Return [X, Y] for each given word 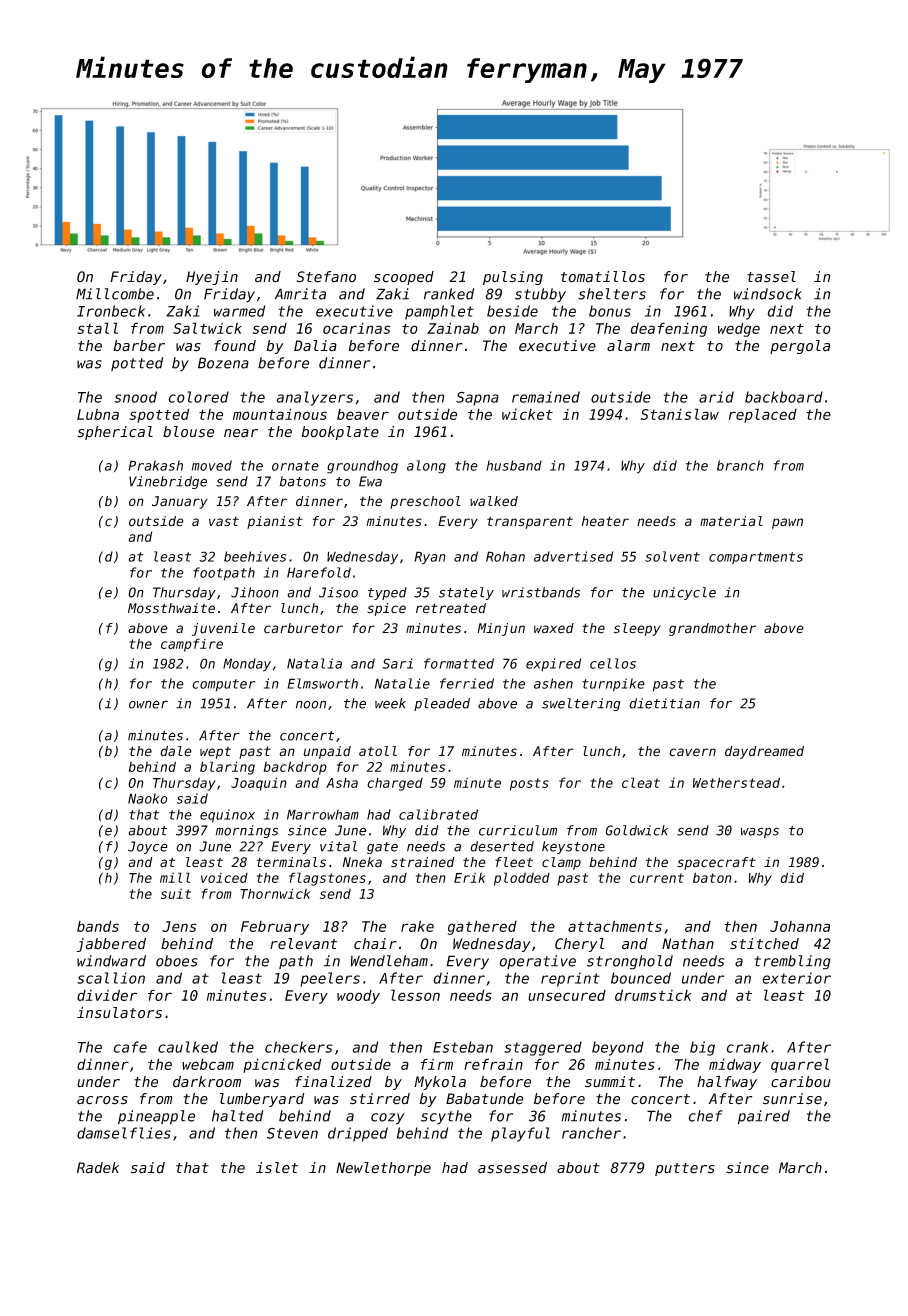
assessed [512, 1168]
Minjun [501, 629]
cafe [130, 1047]
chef [705, 1116]
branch [740, 465]
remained [546, 397]
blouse [188, 432]
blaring [227, 768]
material [731, 521]
